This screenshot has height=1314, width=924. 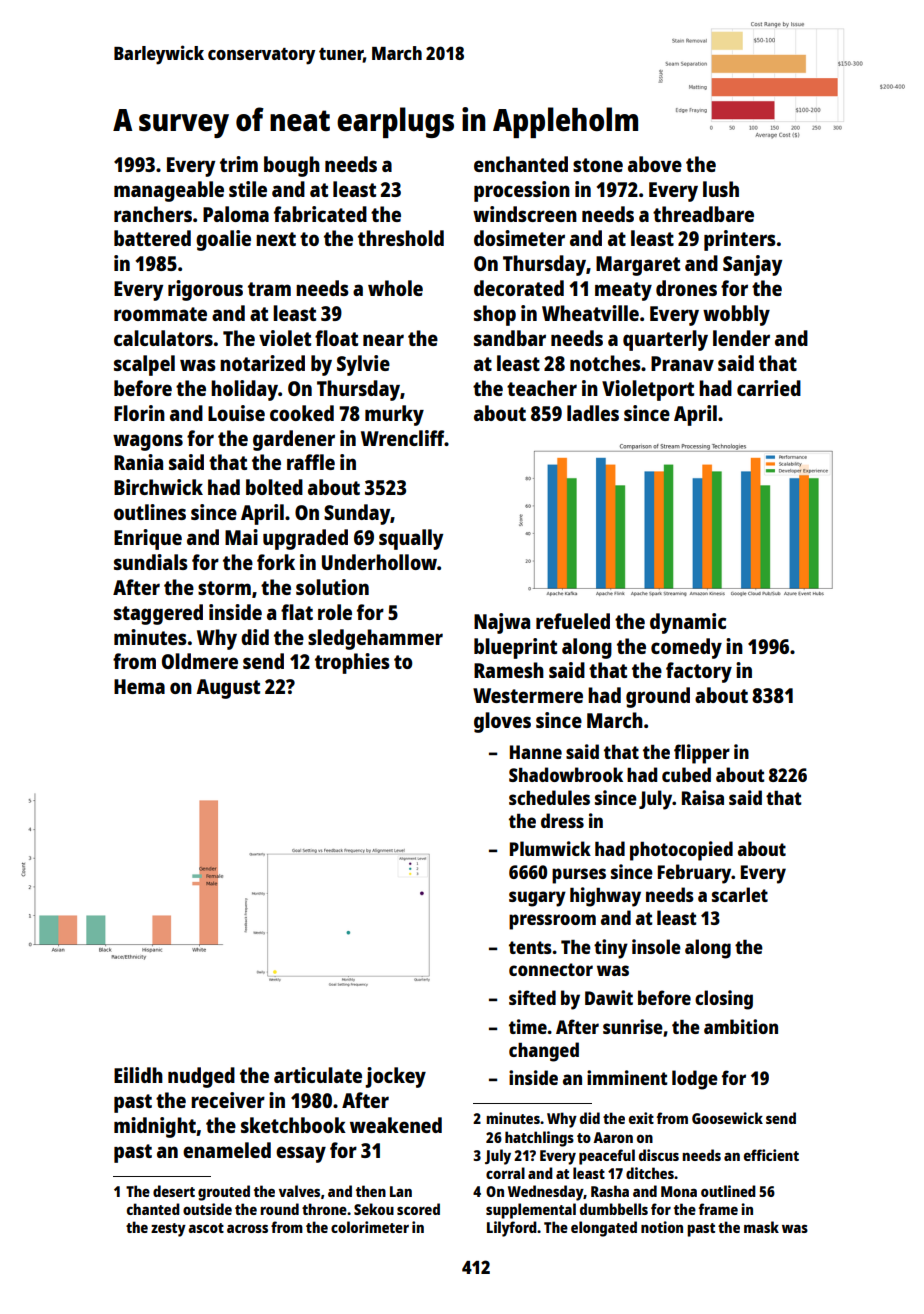 I want to click on articulate, so click(x=318, y=1075).
